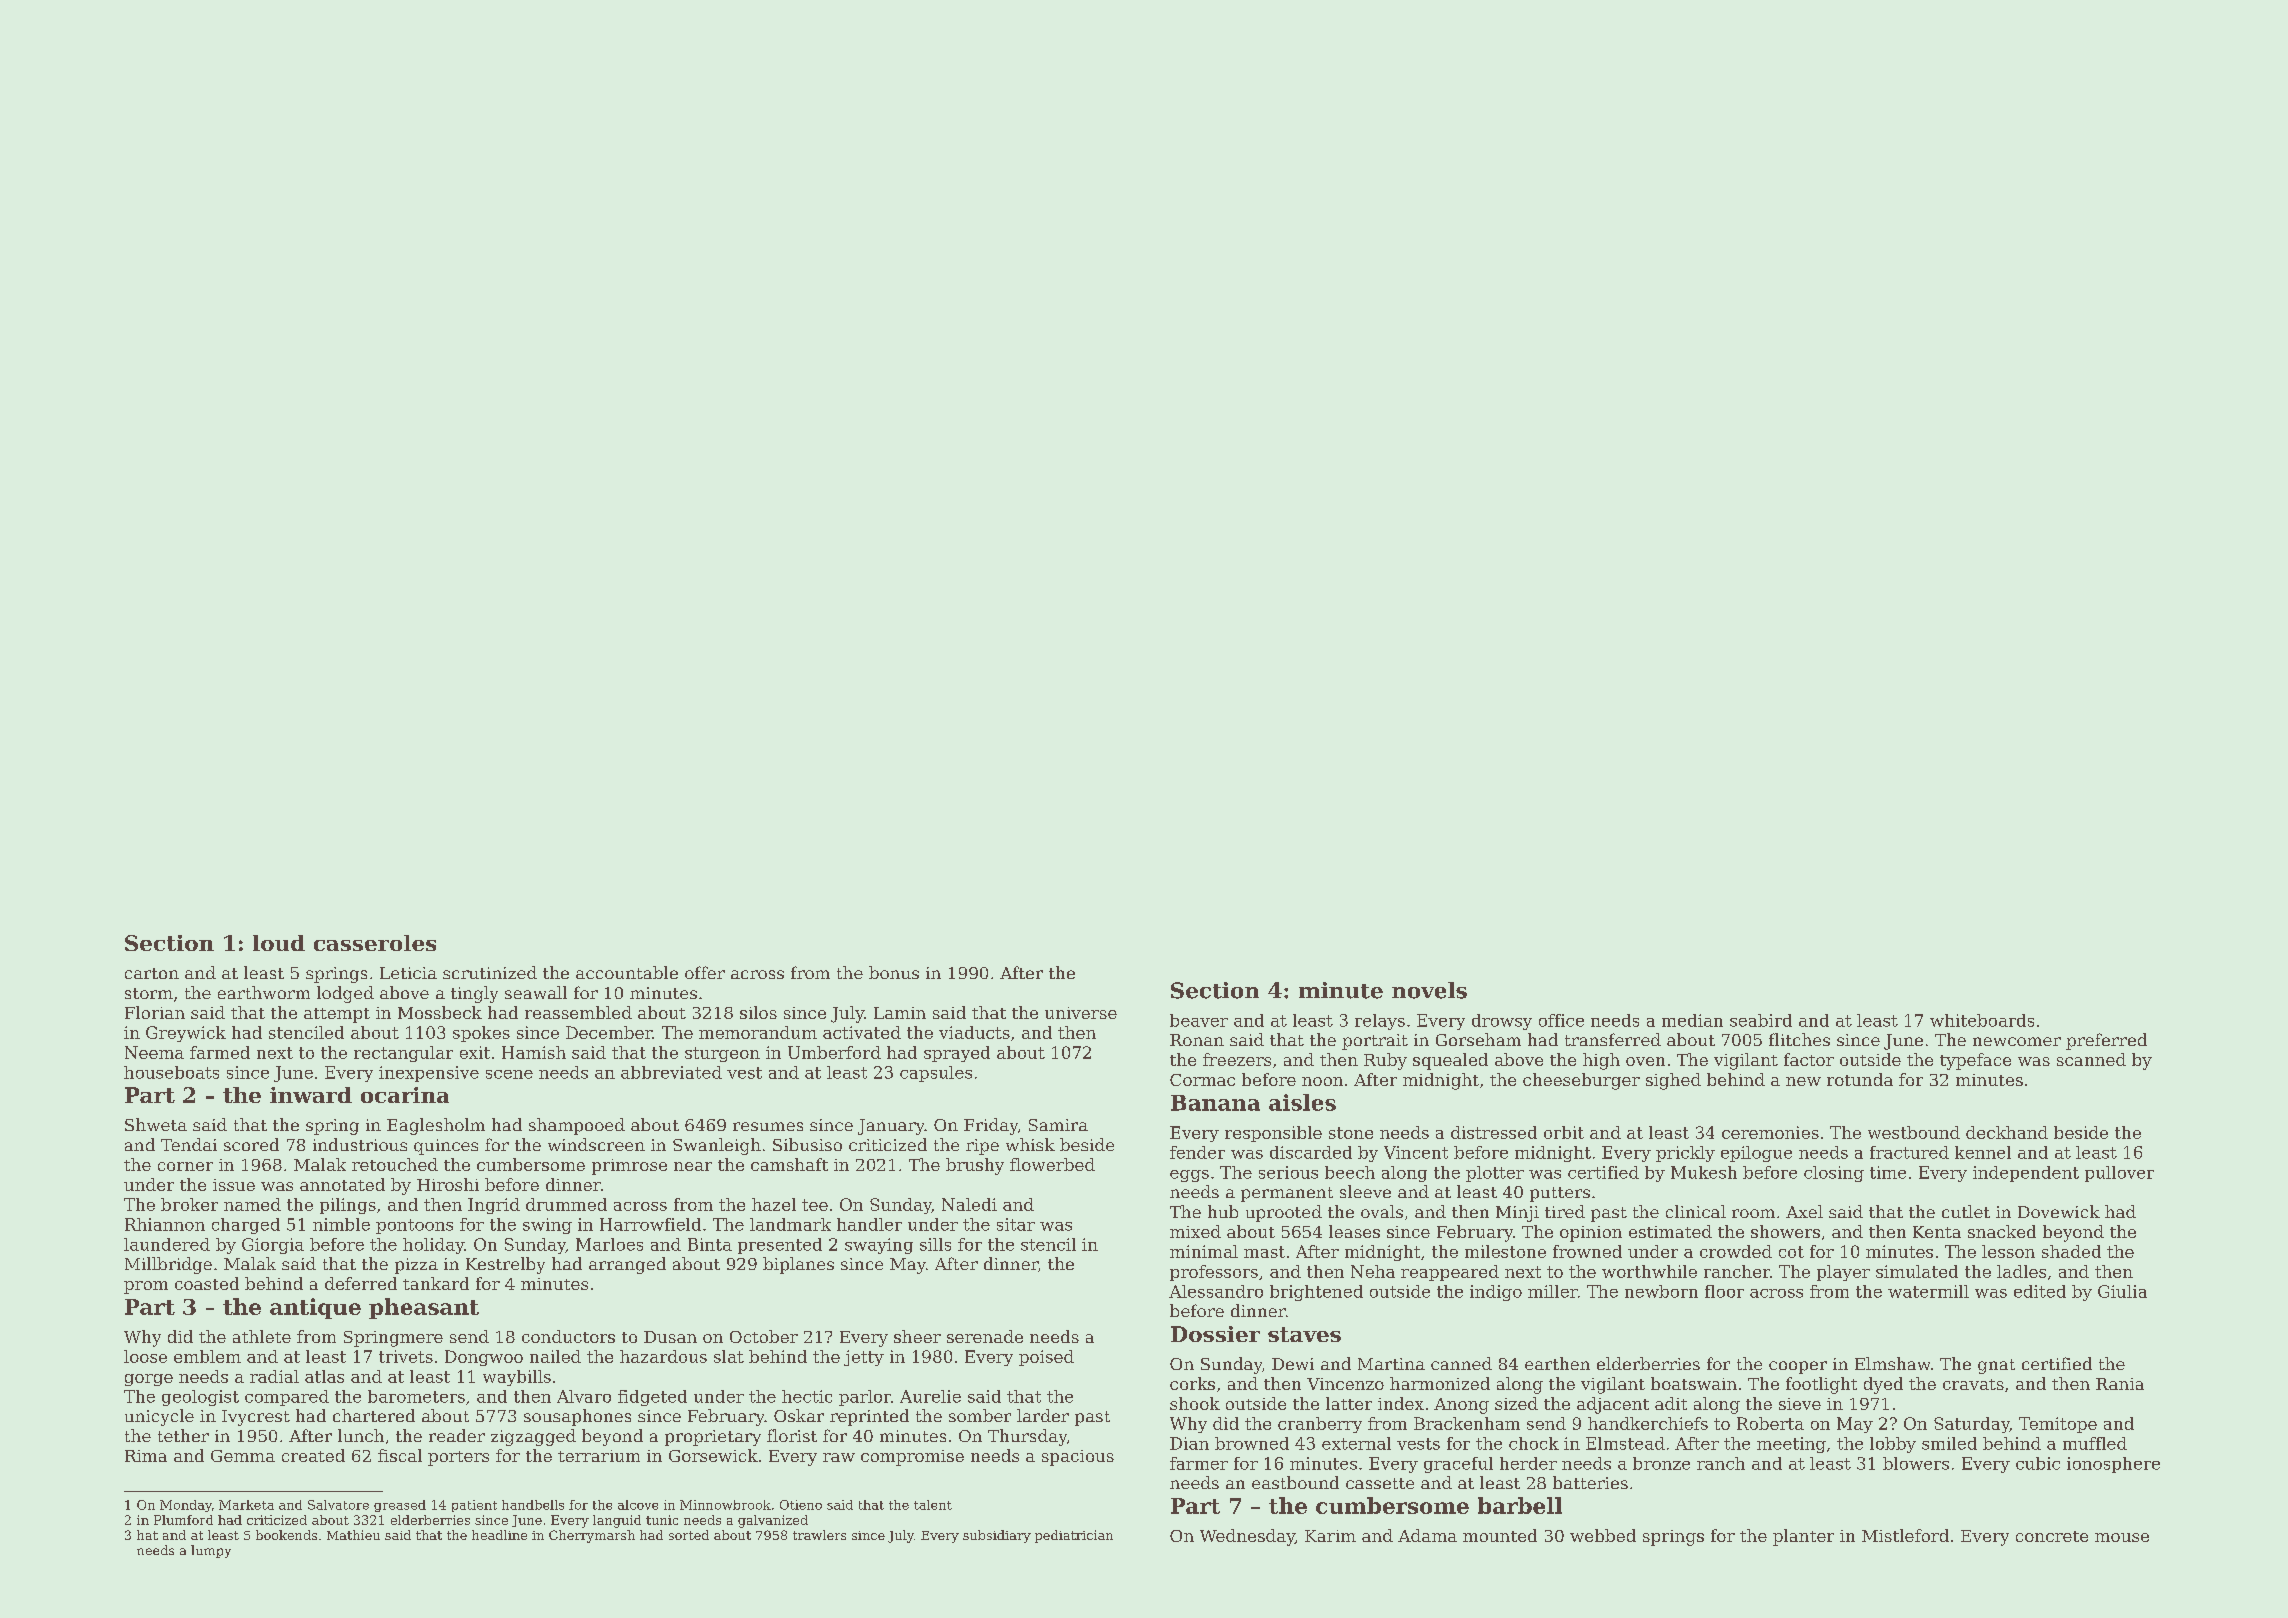  What do you see at coordinates (2122, 1291) in the page?
I see `Giulia` at bounding box center [2122, 1291].
